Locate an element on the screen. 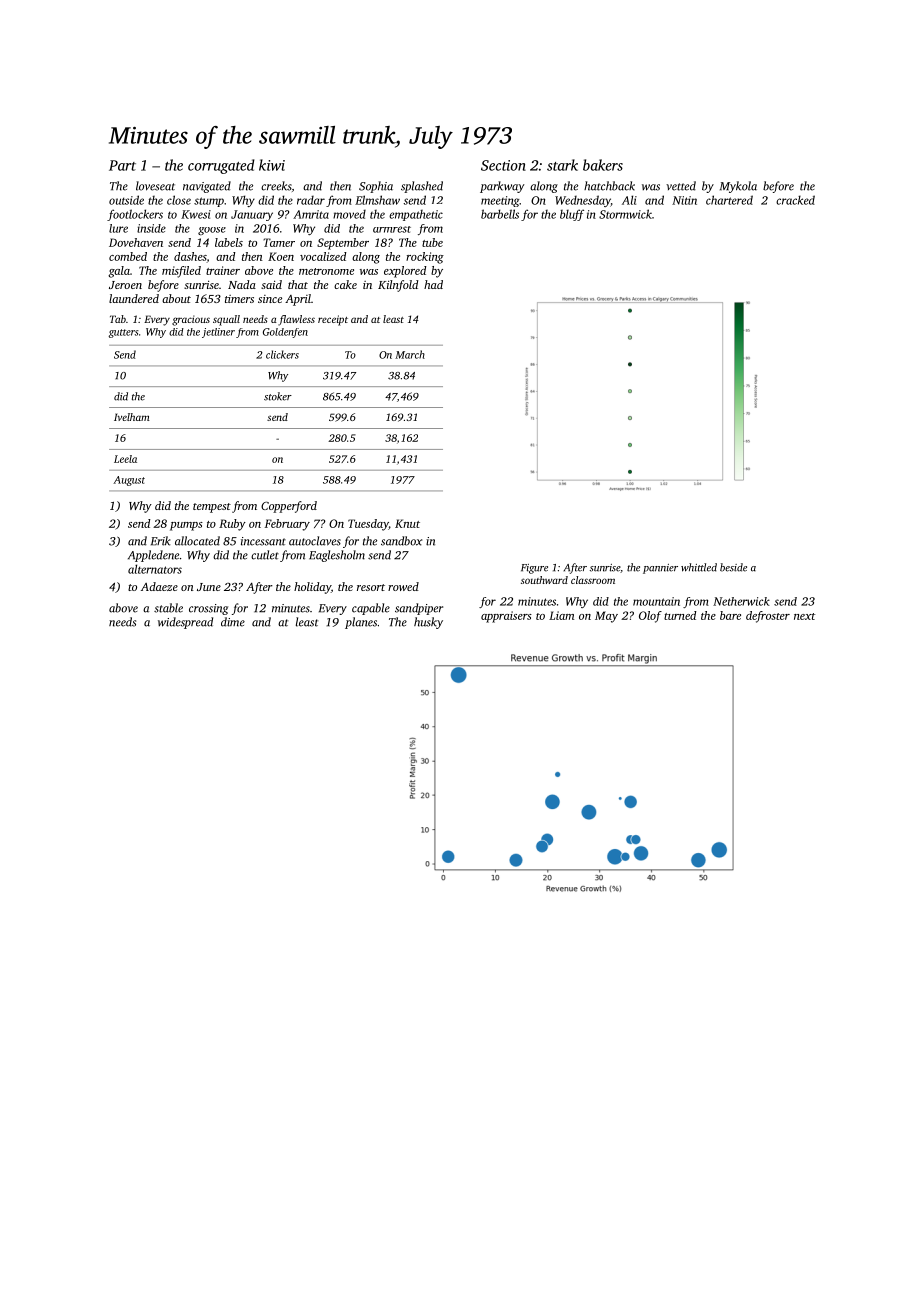 The width and height of the screenshot is (924, 1308). kiwi is located at coordinates (272, 165).
